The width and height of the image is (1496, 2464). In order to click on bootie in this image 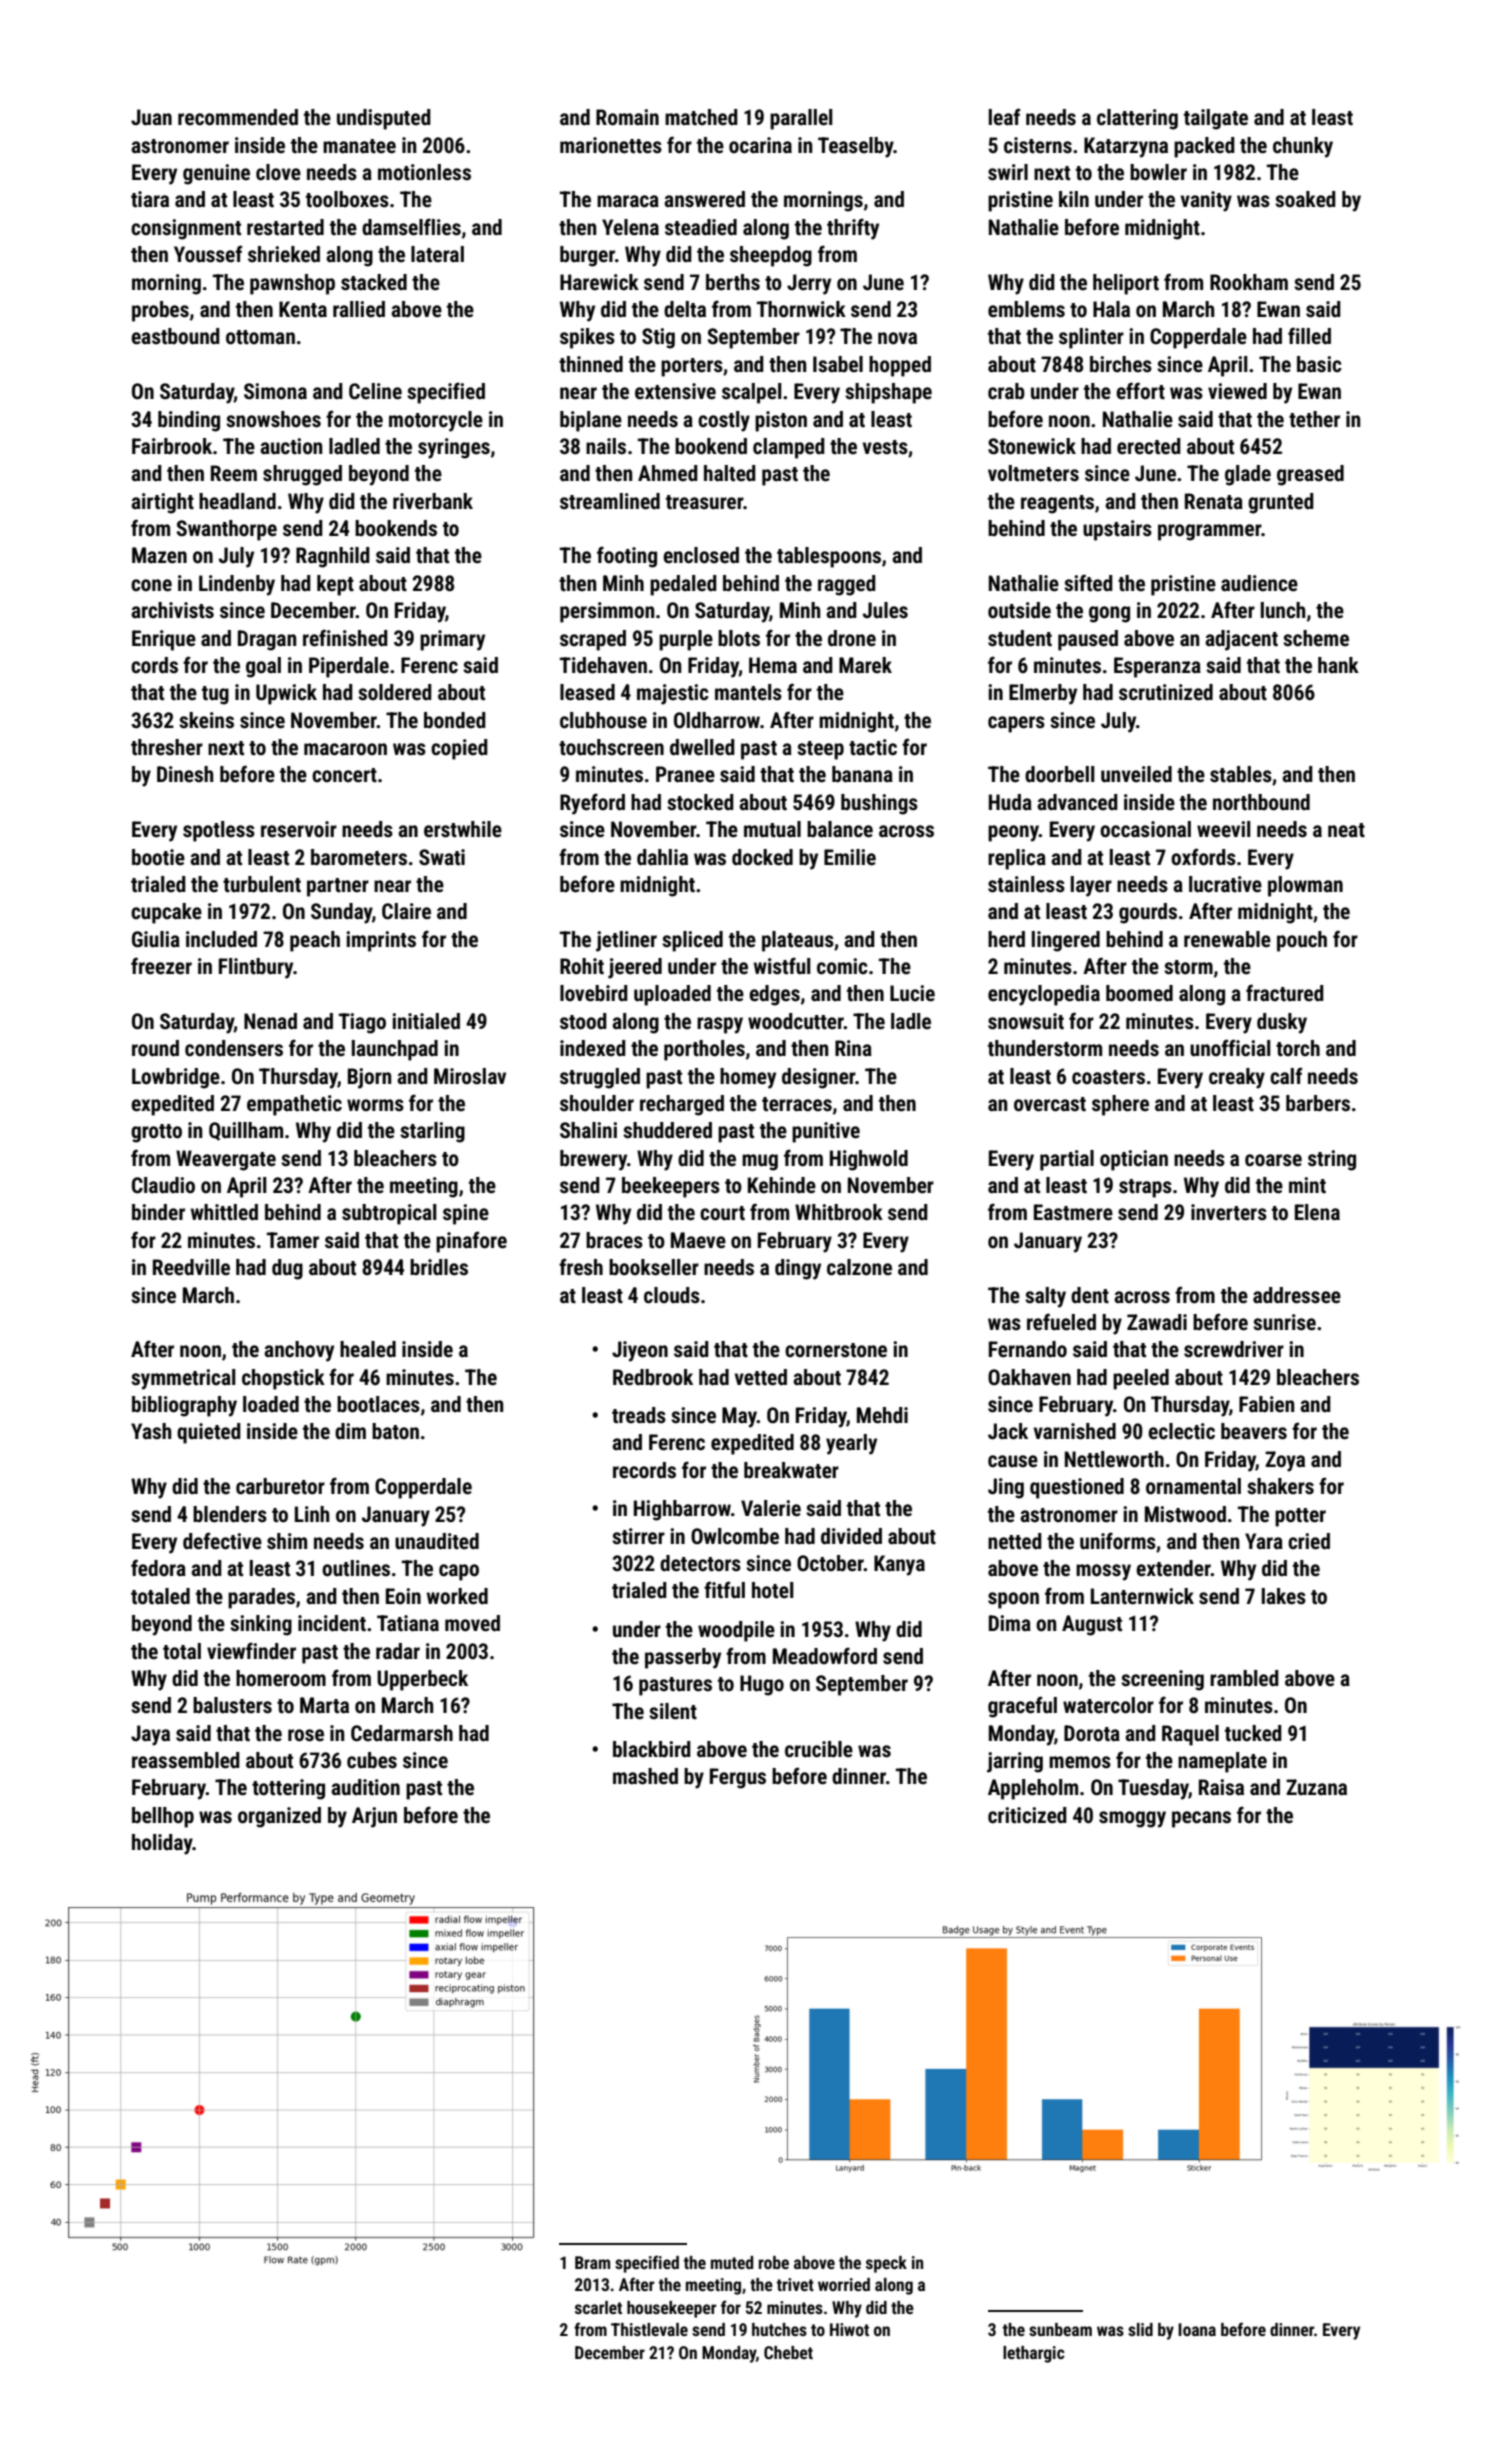, I will do `click(158, 857)`.
